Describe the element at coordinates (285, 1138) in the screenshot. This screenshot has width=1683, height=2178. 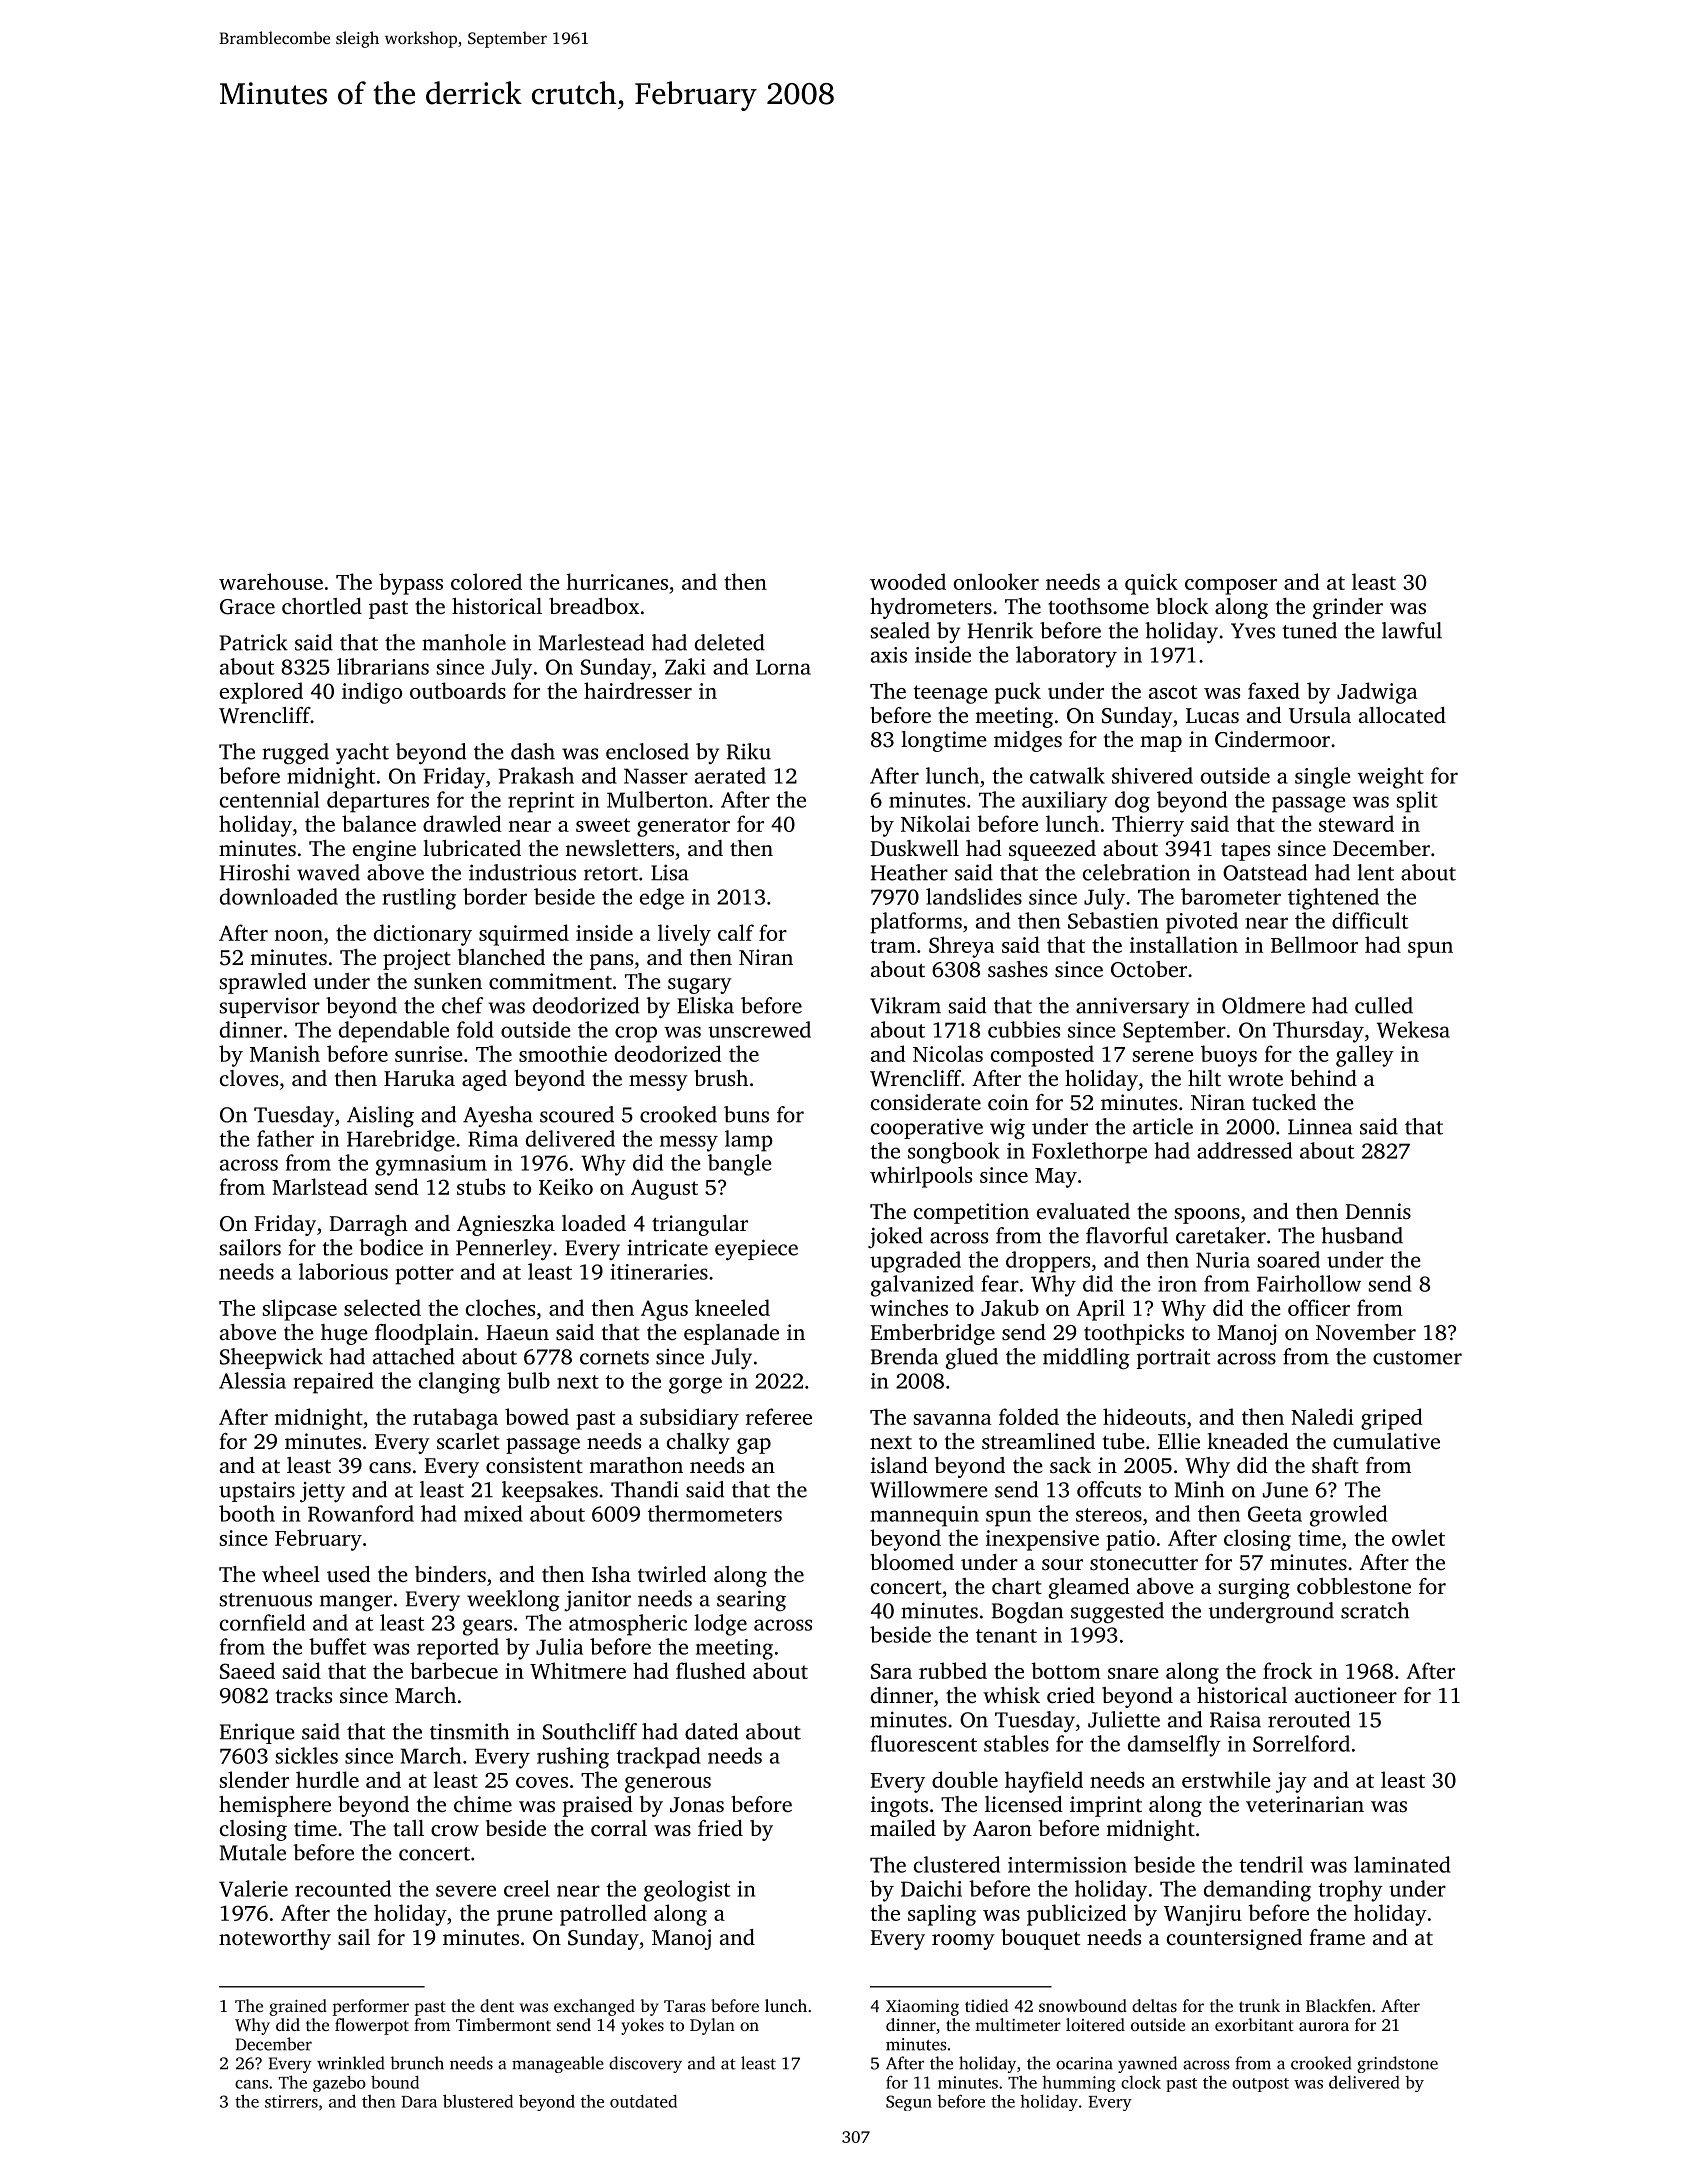
I see `father` at that location.
